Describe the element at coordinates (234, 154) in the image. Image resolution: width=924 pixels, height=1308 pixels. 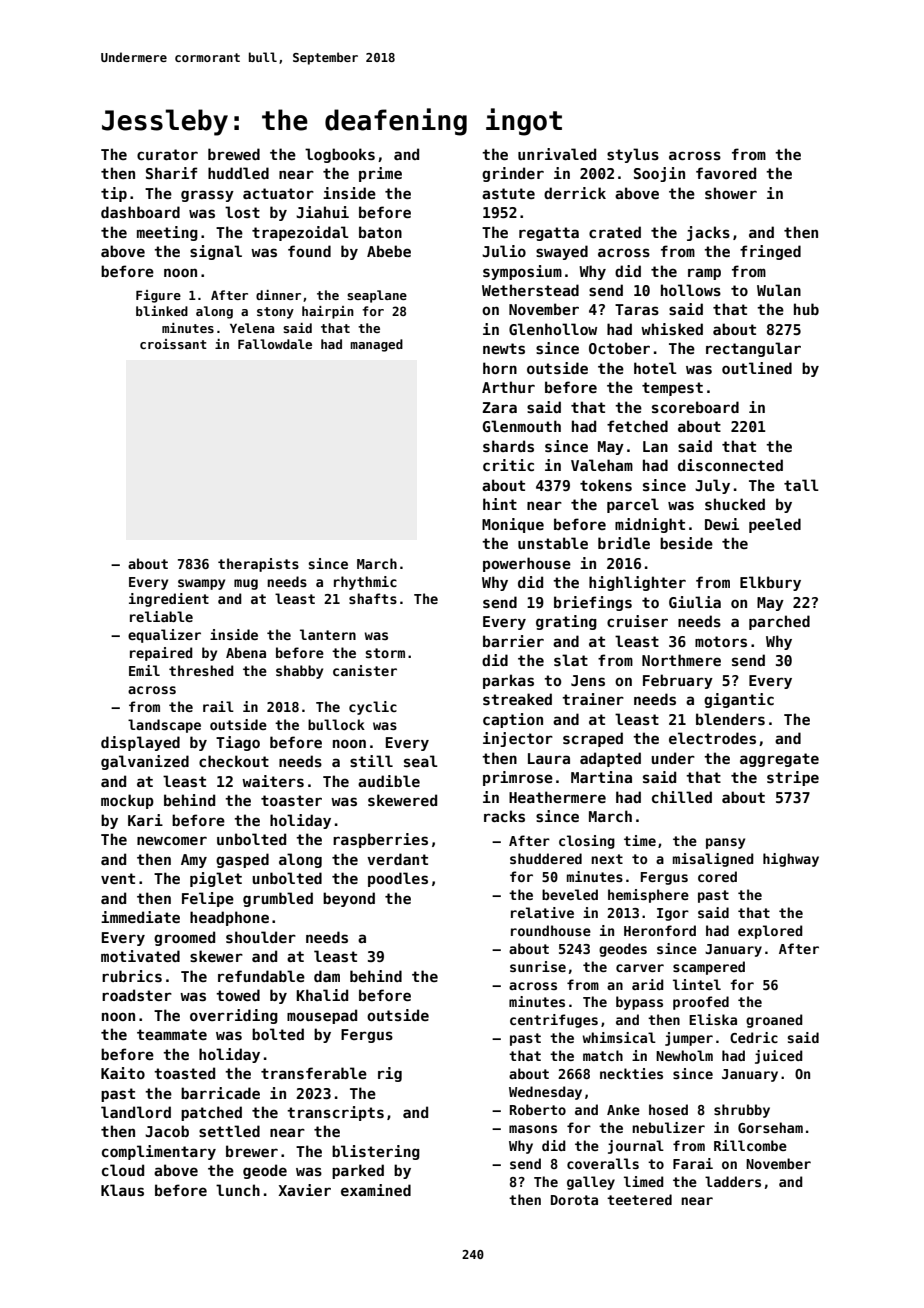
I see `brewed` at that location.
